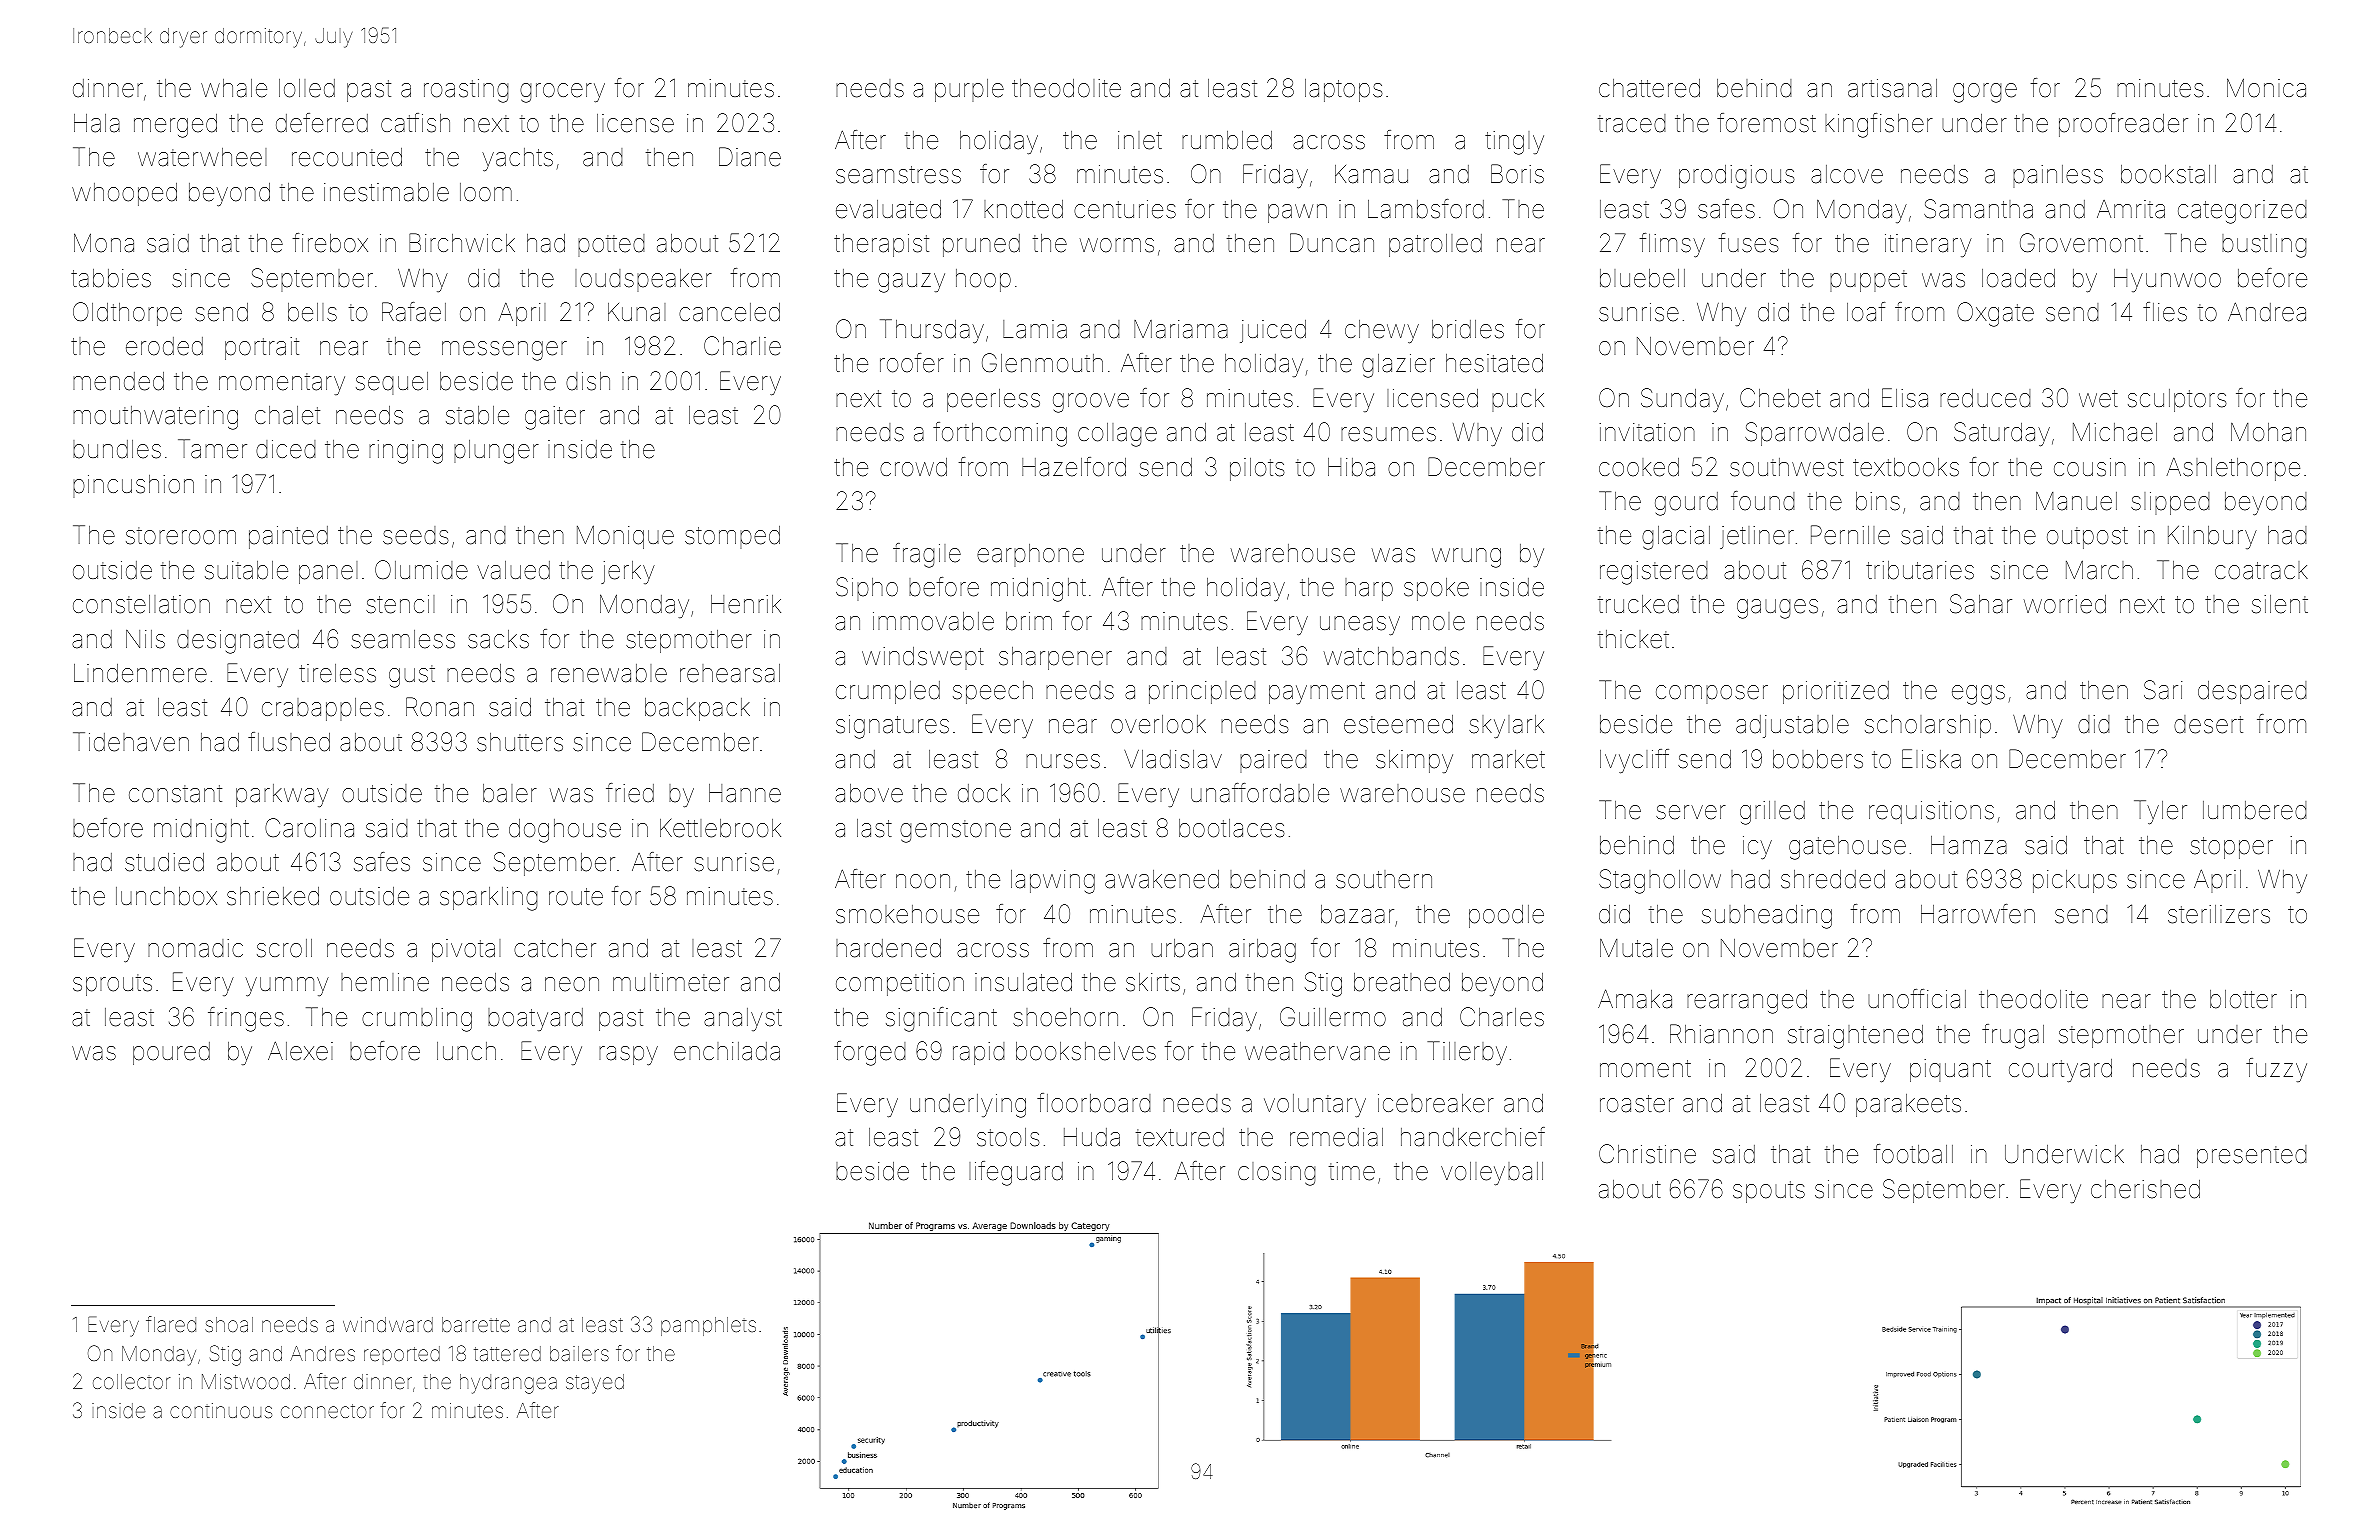 The image size is (2380, 1540). I want to click on bins, so click(1878, 501).
